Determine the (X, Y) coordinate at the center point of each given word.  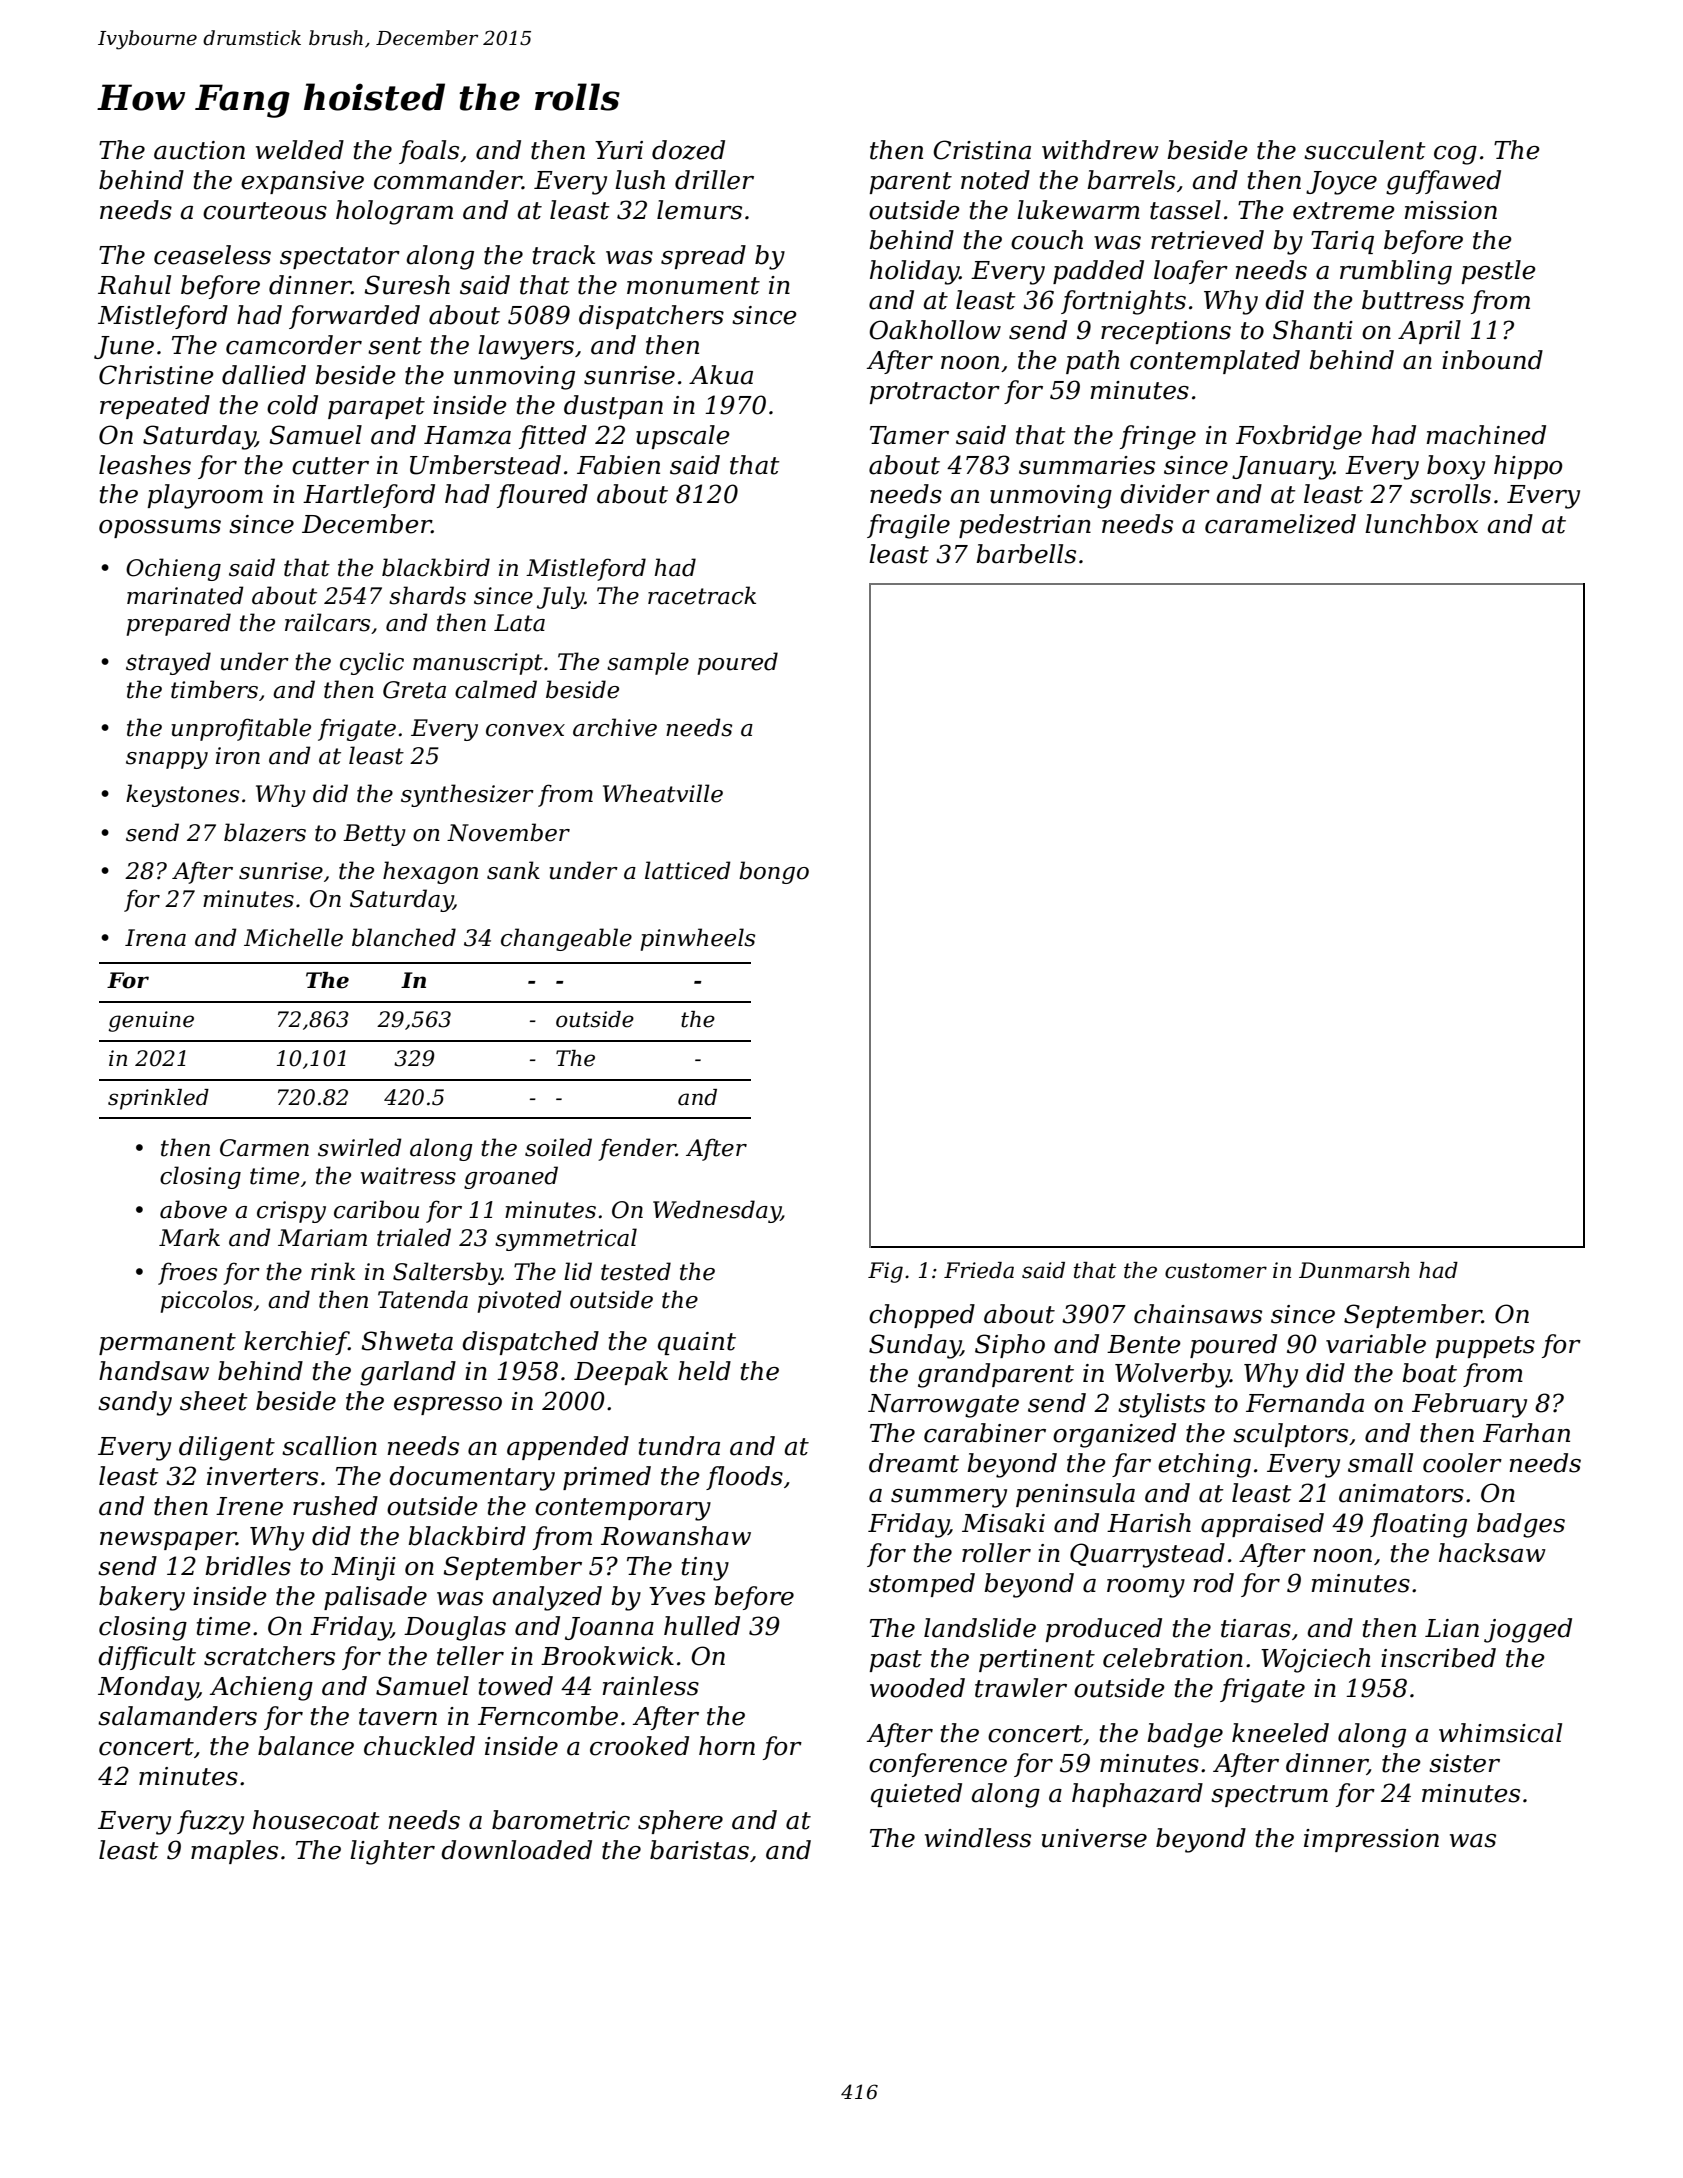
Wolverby (1172, 1375)
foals (429, 152)
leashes (145, 465)
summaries (1087, 465)
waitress (408, 1176)
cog (1455, 155)
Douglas (455, 1628)
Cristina (982, 150)
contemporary (623, 1509)
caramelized (1280, 524)
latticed (688, 870)
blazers (265, 832)
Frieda (979, 1270)
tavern (398, 1717)
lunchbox (1422, 524)
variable (1376, 1344)
